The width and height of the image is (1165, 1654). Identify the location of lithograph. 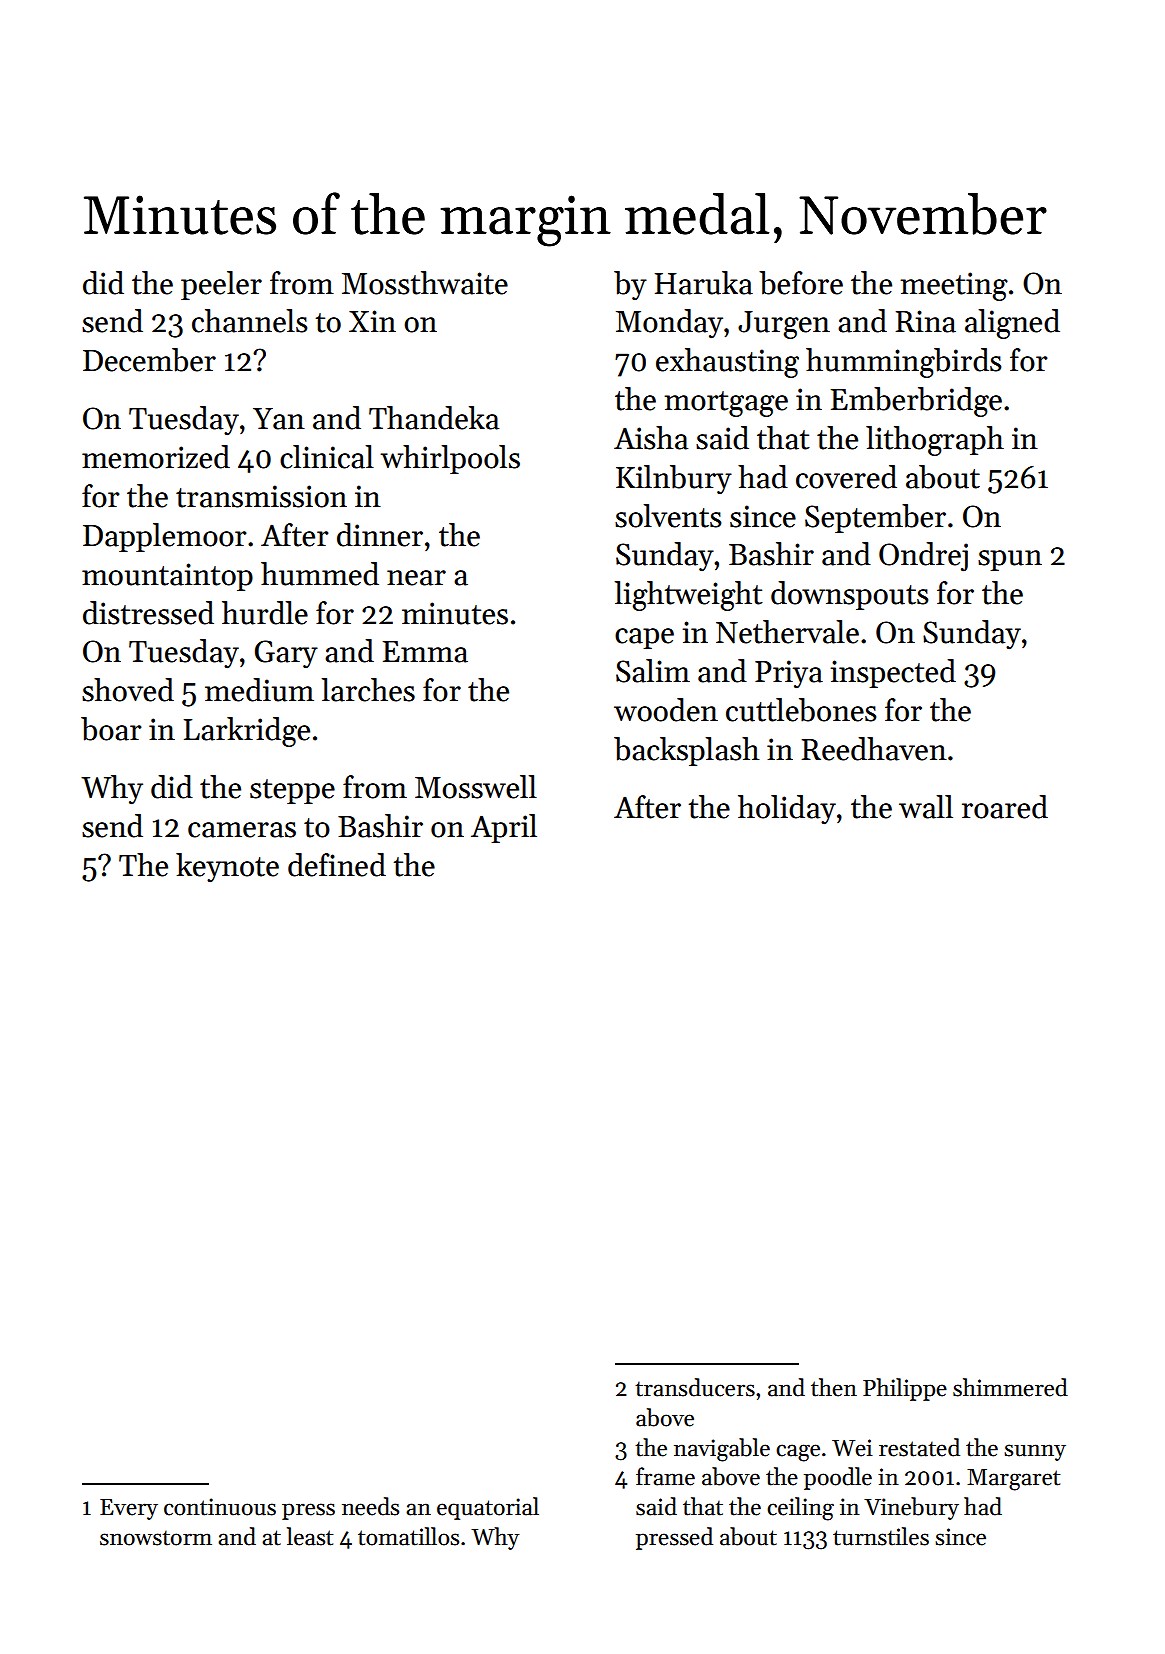
(935, 441).
